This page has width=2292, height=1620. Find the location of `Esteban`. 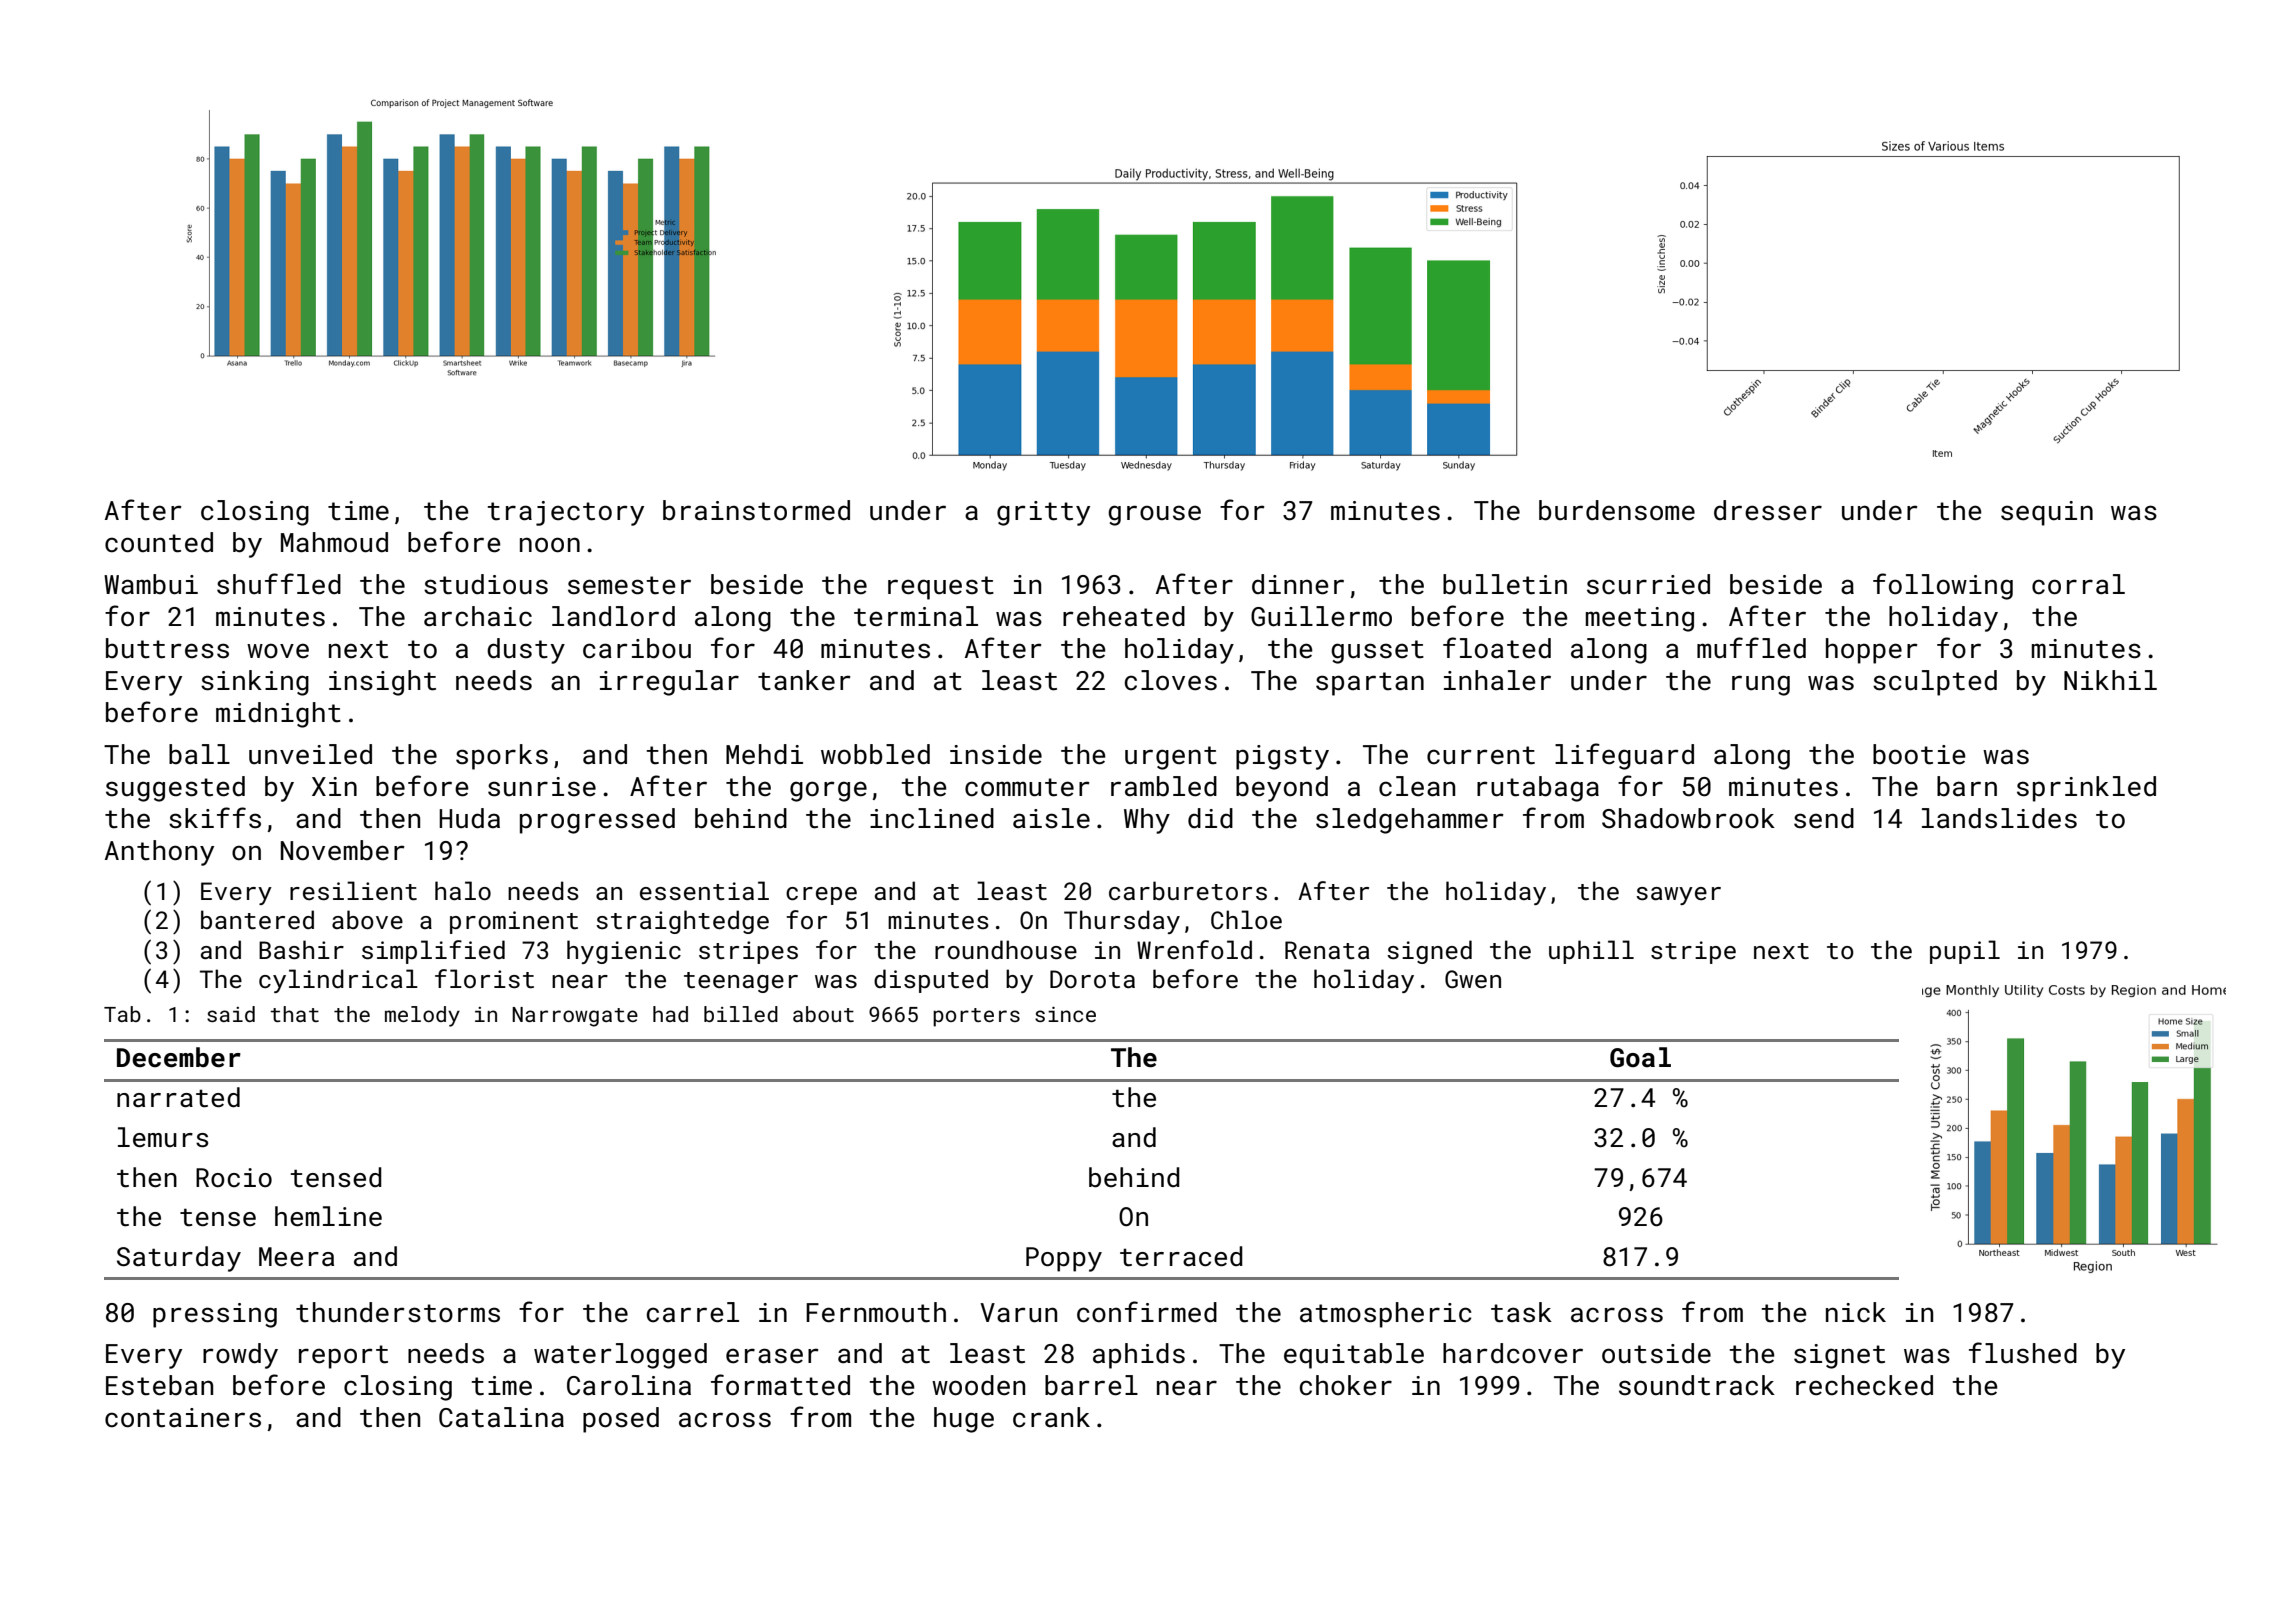

Esteban is located at coordinates (159, 1385).
